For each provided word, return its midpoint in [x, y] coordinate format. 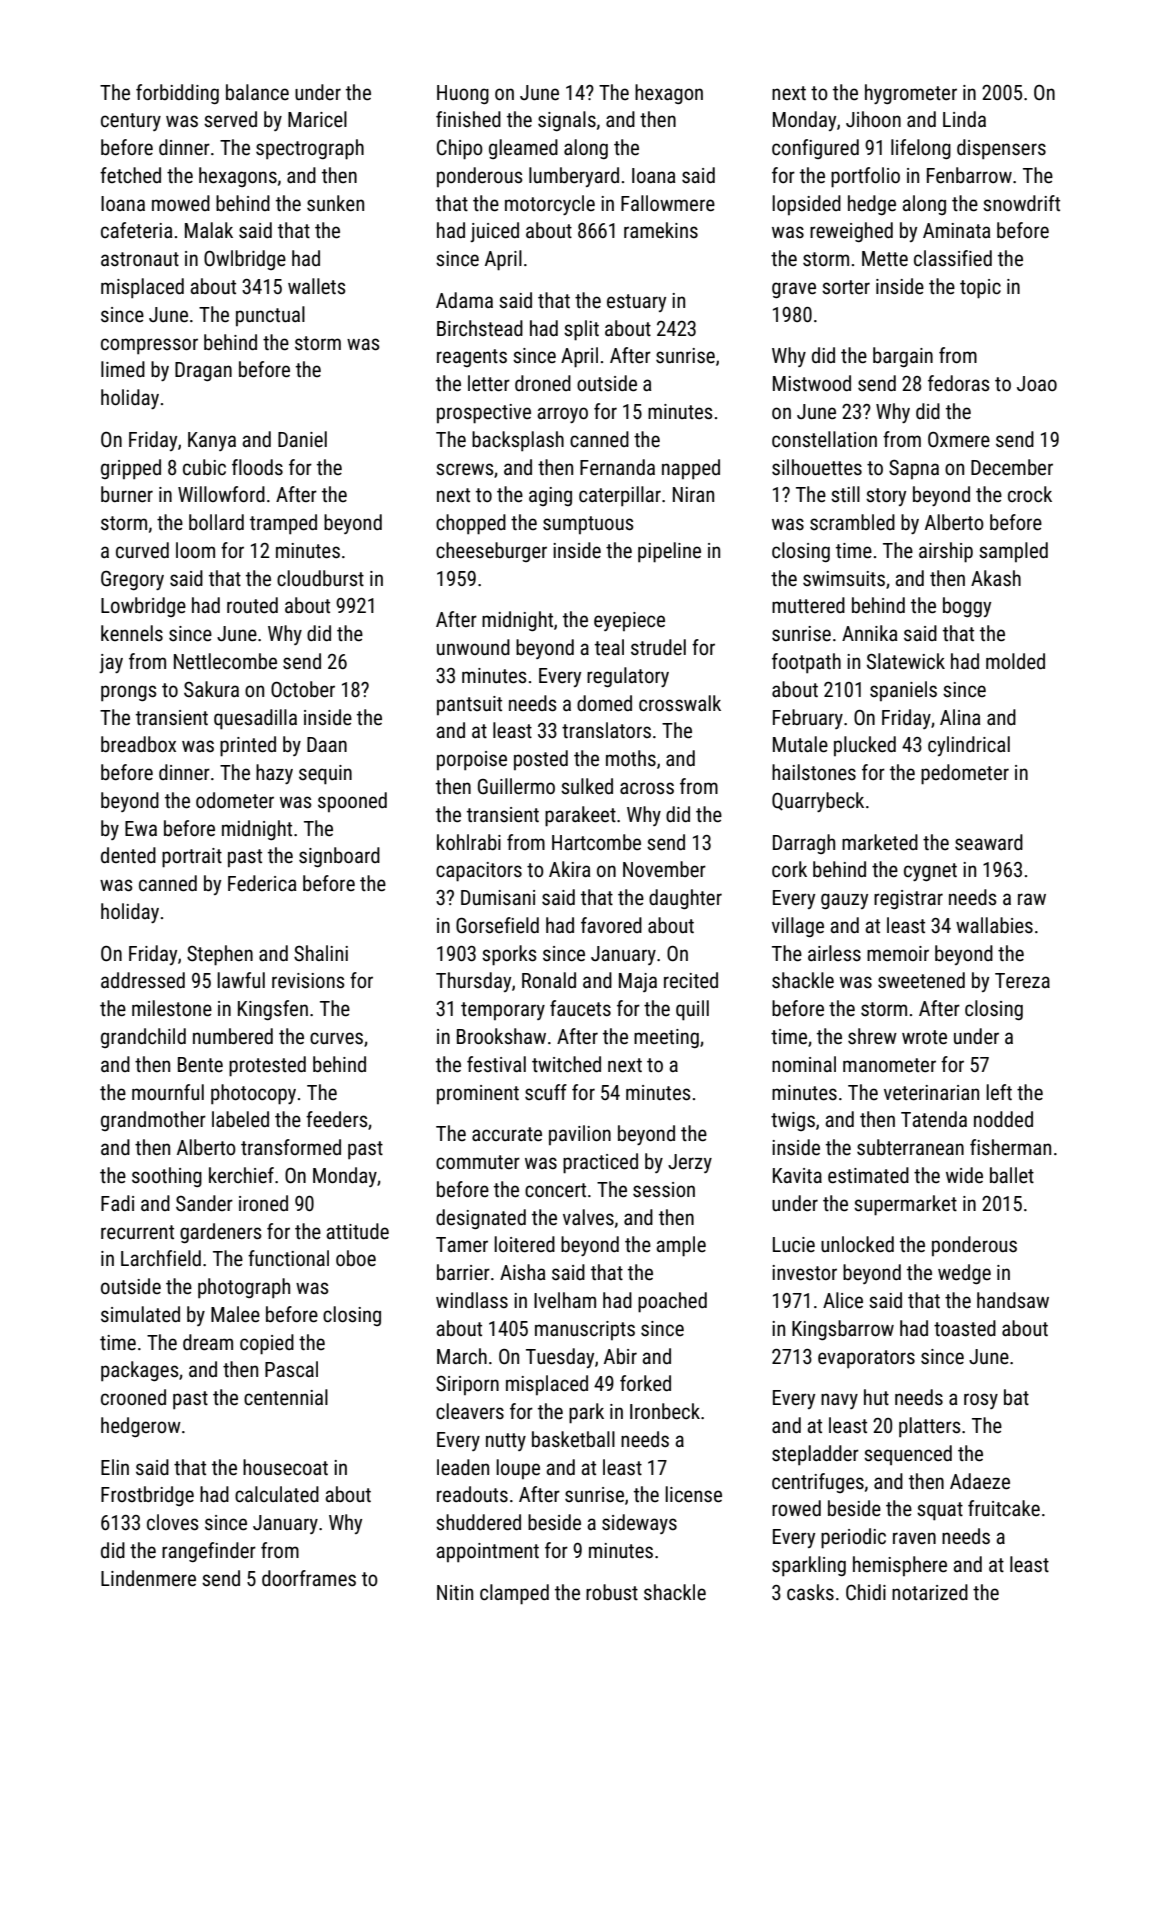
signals [567, 121]
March [462, 1356]
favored [611, 925]
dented [128, 855]
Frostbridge [147, 1496]
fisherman [1010, 1147]
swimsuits [844, 579]
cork [789, 869]
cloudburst [320, 578]
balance [257, 92]
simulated [140, 1314]
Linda [964, 119]
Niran [693, 494]
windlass [472, 1300]
